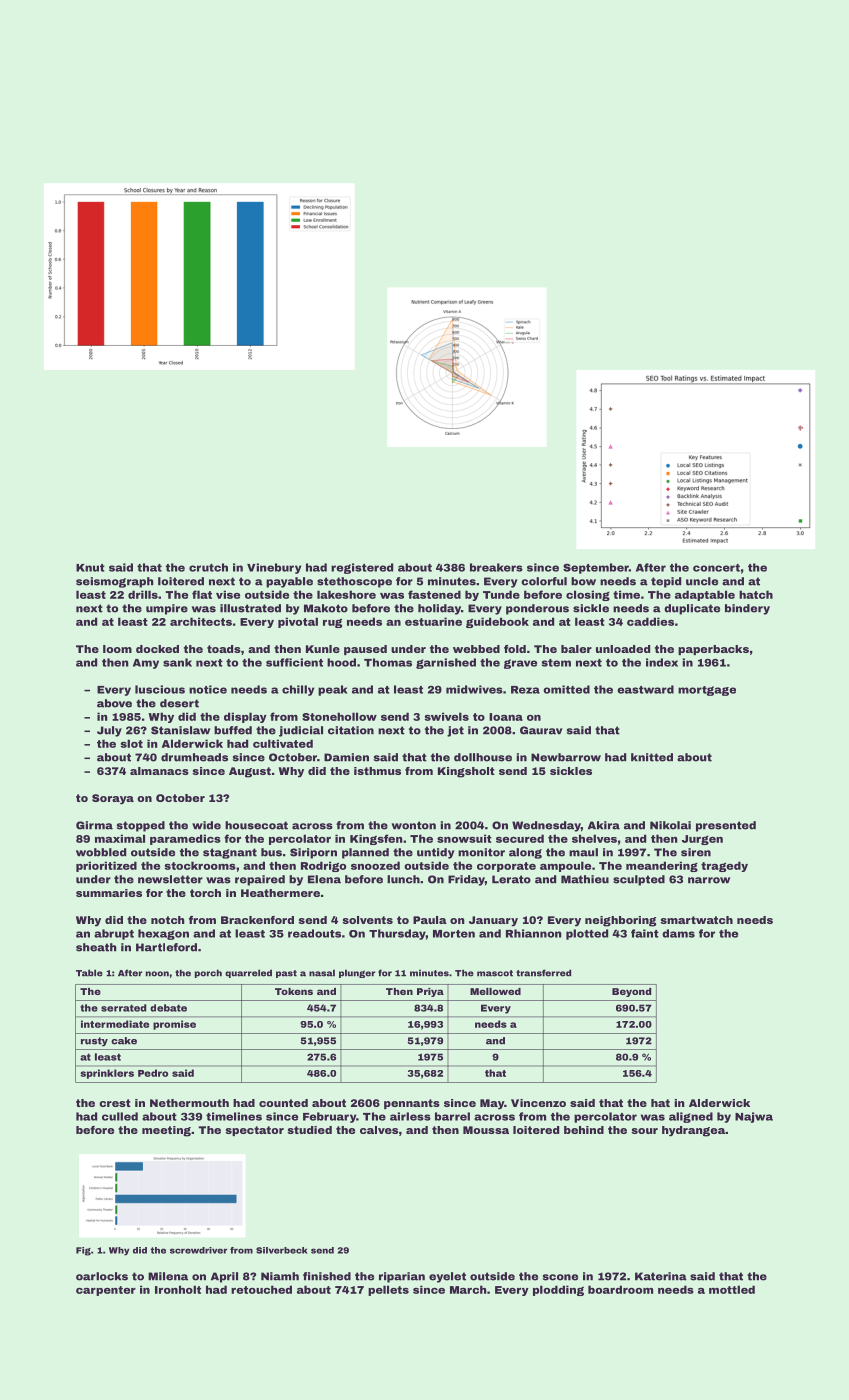 The image size is (849, 1400). I want to click on retouched, so click(261, 1289).
